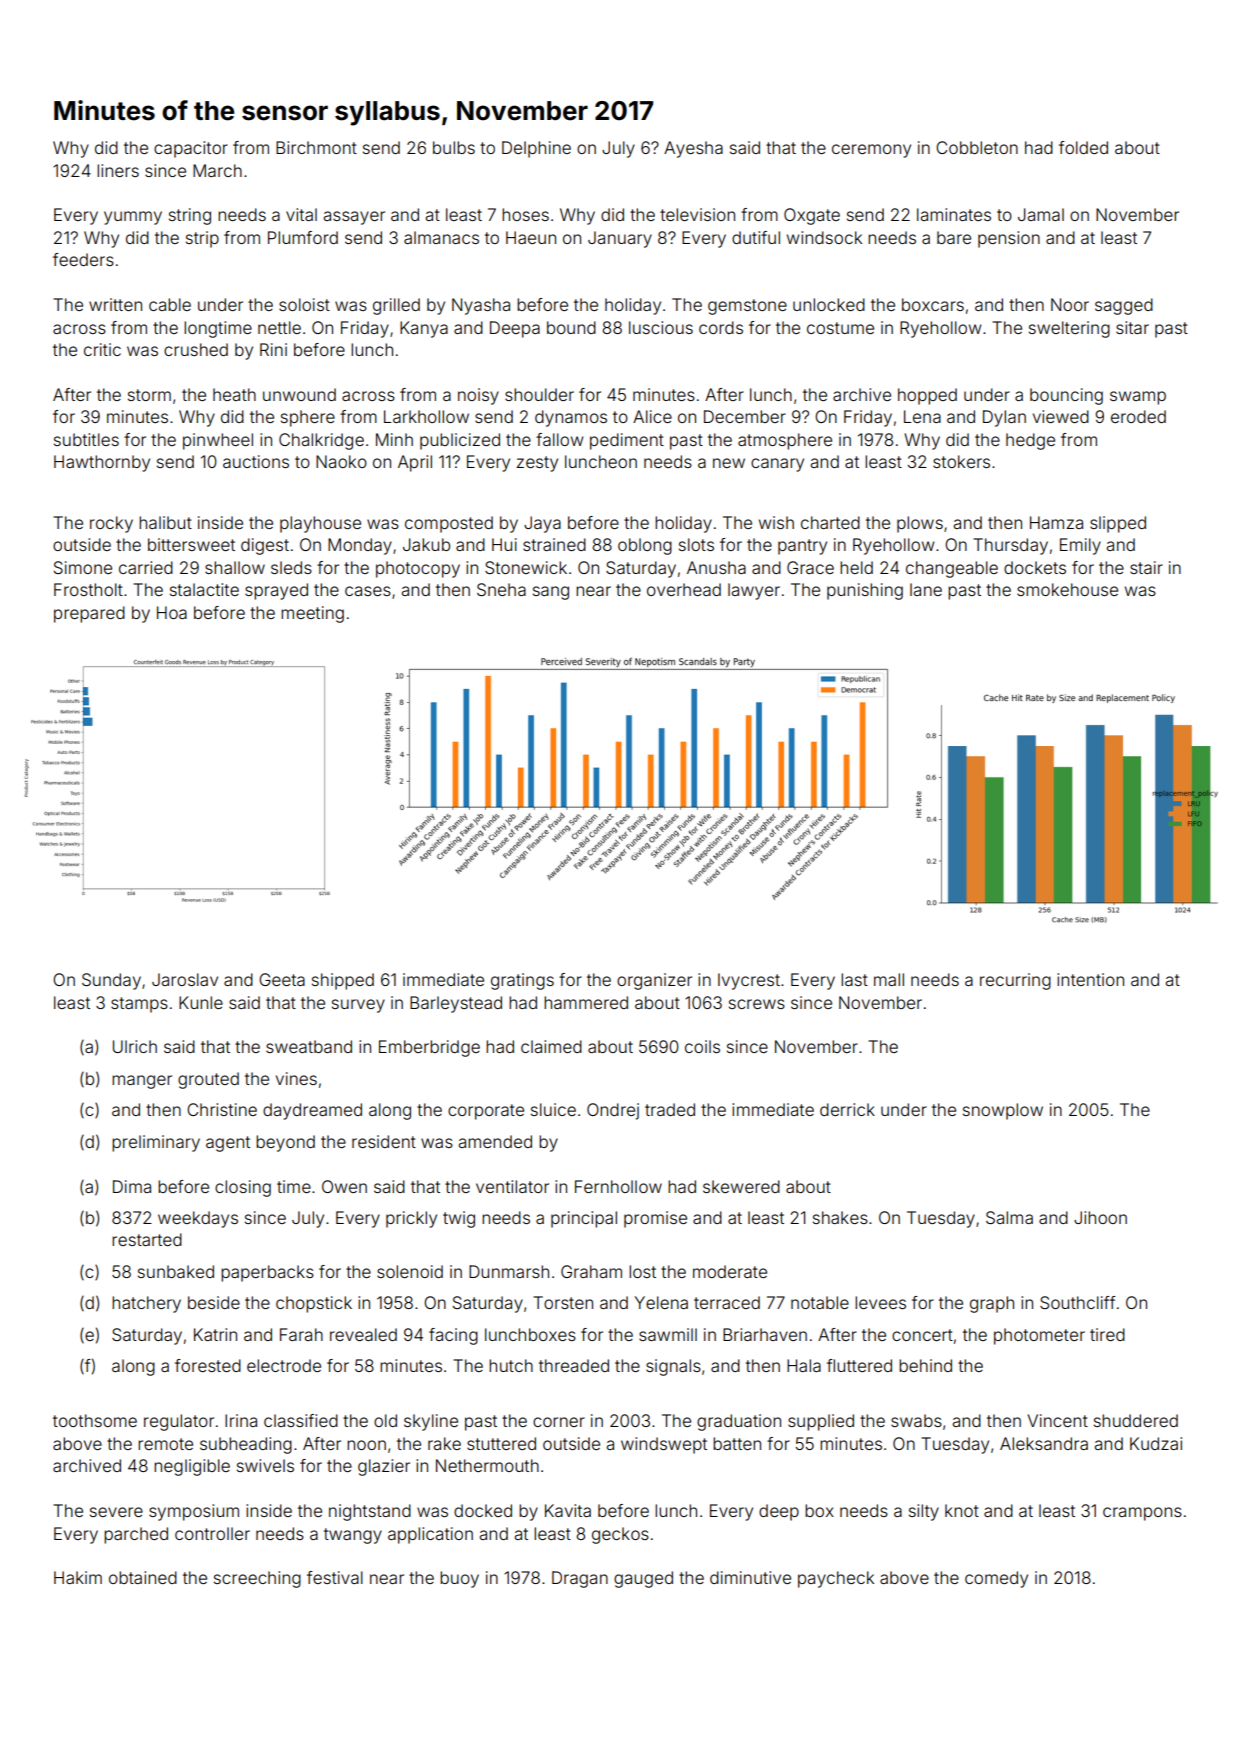 The image size is (1245, 1761). What do you see at coordinates (363, 1334) in the page?
I see `revealed` at bounding box center [363, 1334].
